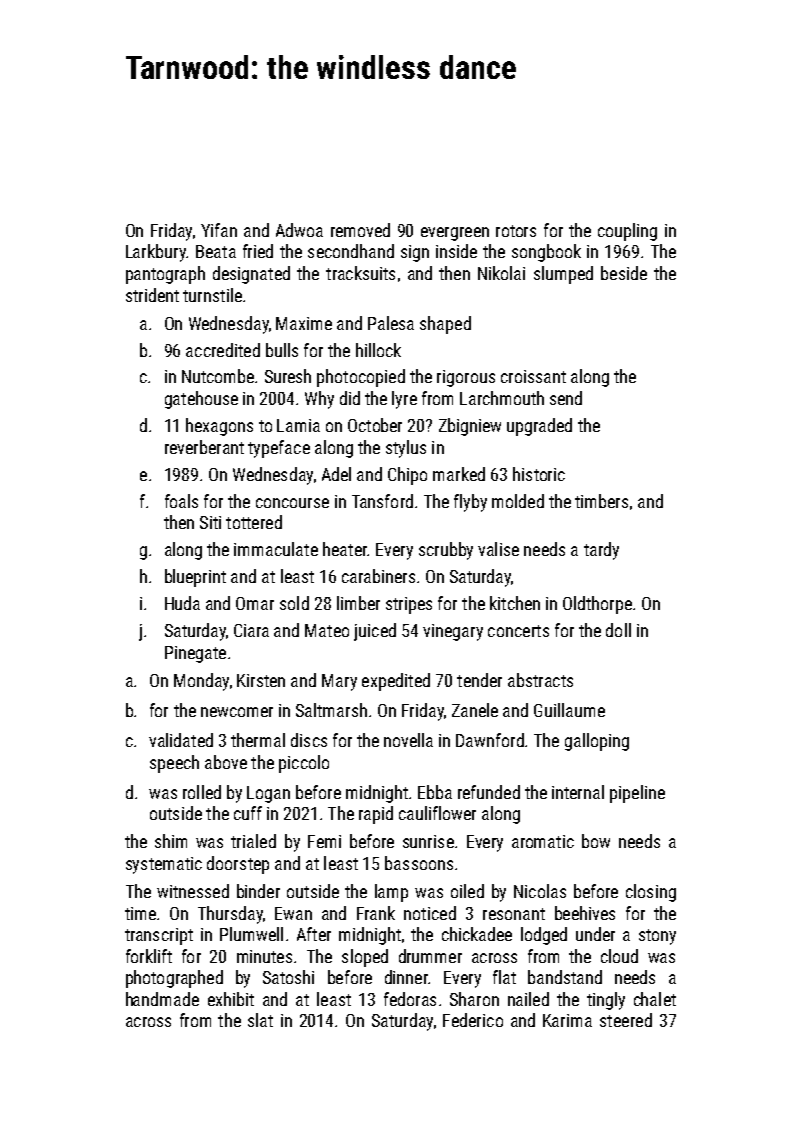 The image size is (801, 1136). Describe the element at coordinates (219, 230) in the screenshot. I see `Yifan` at that location.
